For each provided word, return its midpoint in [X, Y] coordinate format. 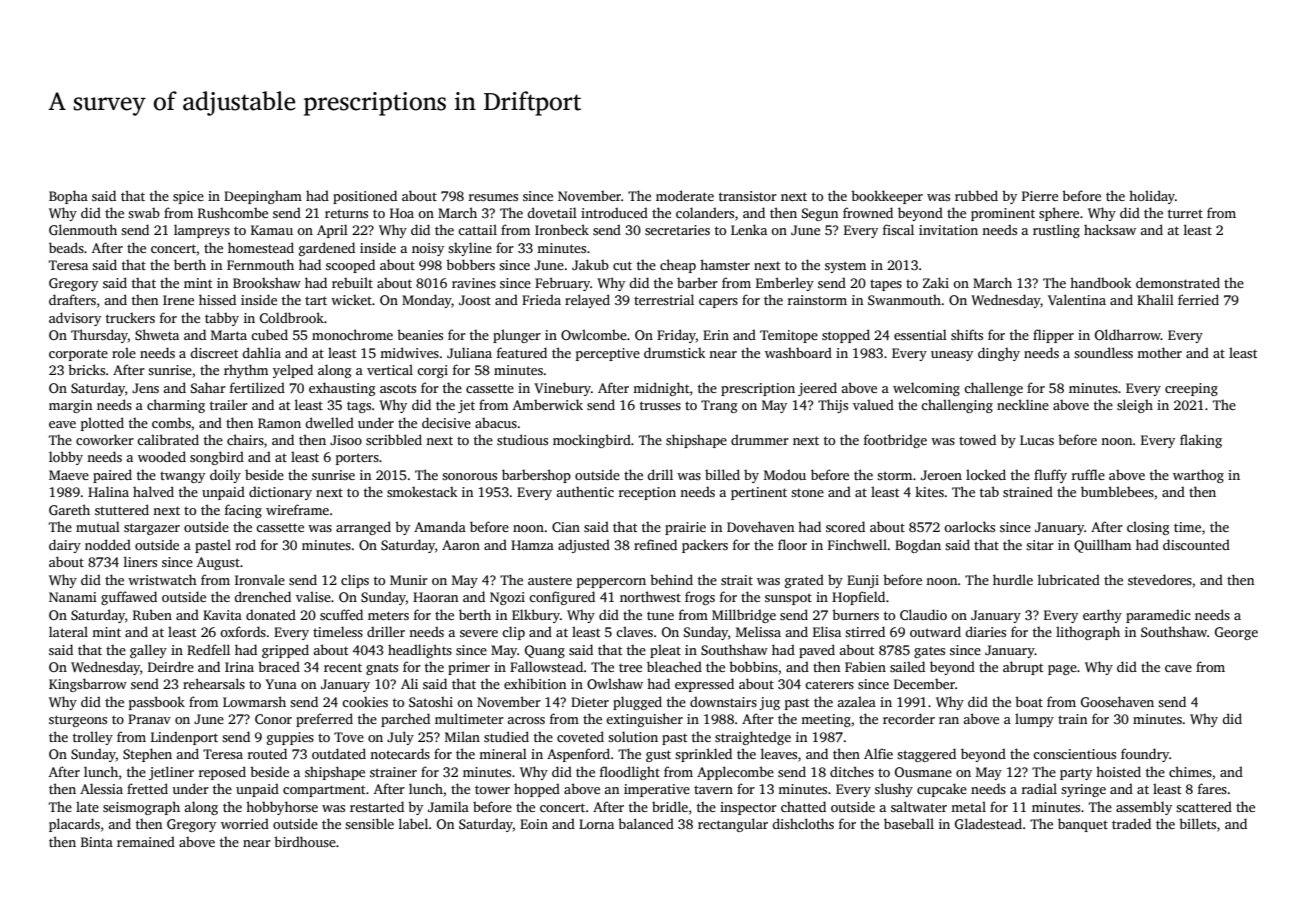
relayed [587, 301]
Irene [178, 300]
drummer [760, 439]
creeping [1191, 389]
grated [804, 581]
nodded [108, 544]
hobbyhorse [282, 808]
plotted [102, 424]
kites [929, 491]
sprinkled [703, 755]
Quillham [1102, 546]
